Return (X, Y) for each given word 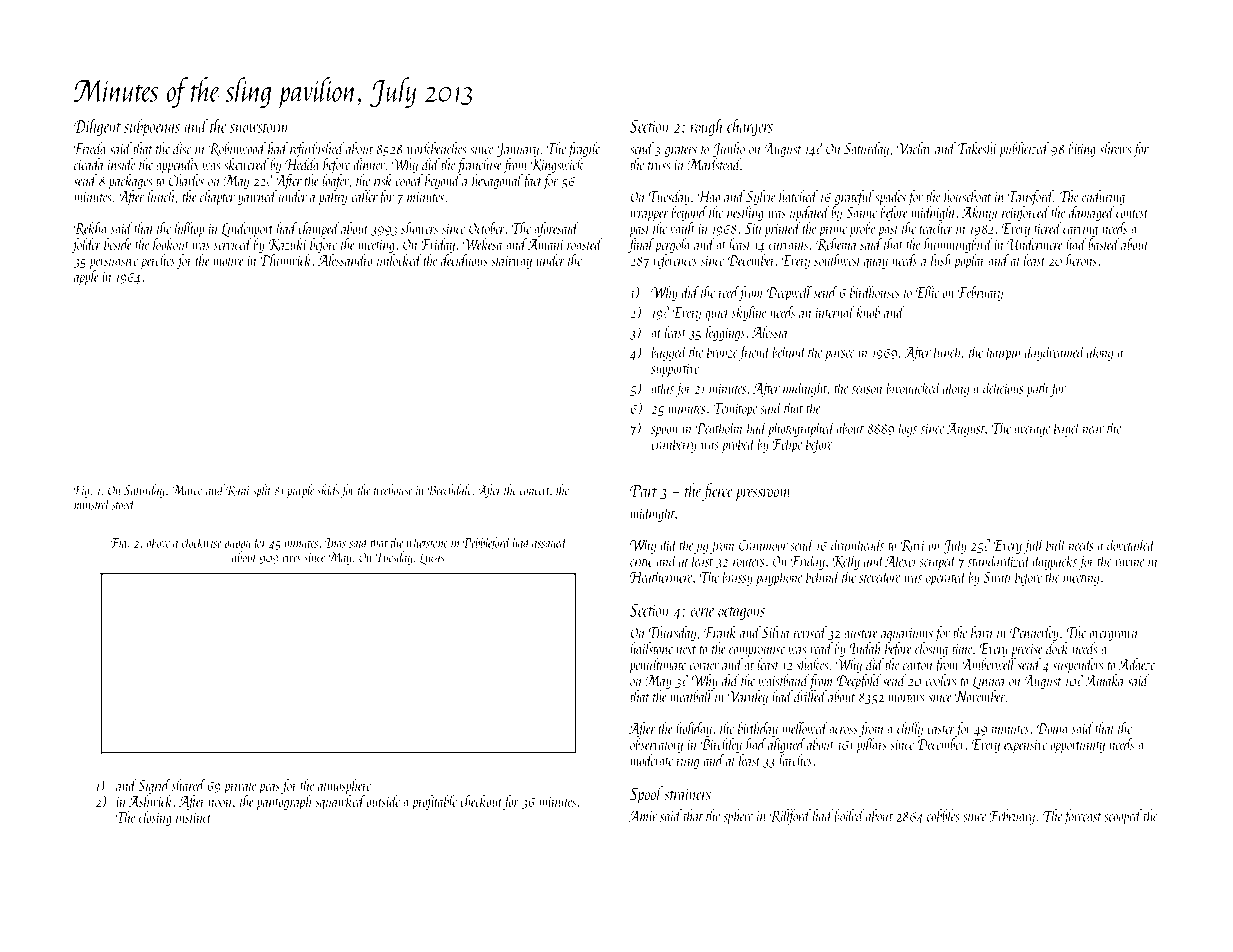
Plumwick (285, 260)
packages (130, 182)
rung (688, 764)
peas (269, 788)
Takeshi (977, 148)
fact (532, 182)
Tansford (1030, 198)
